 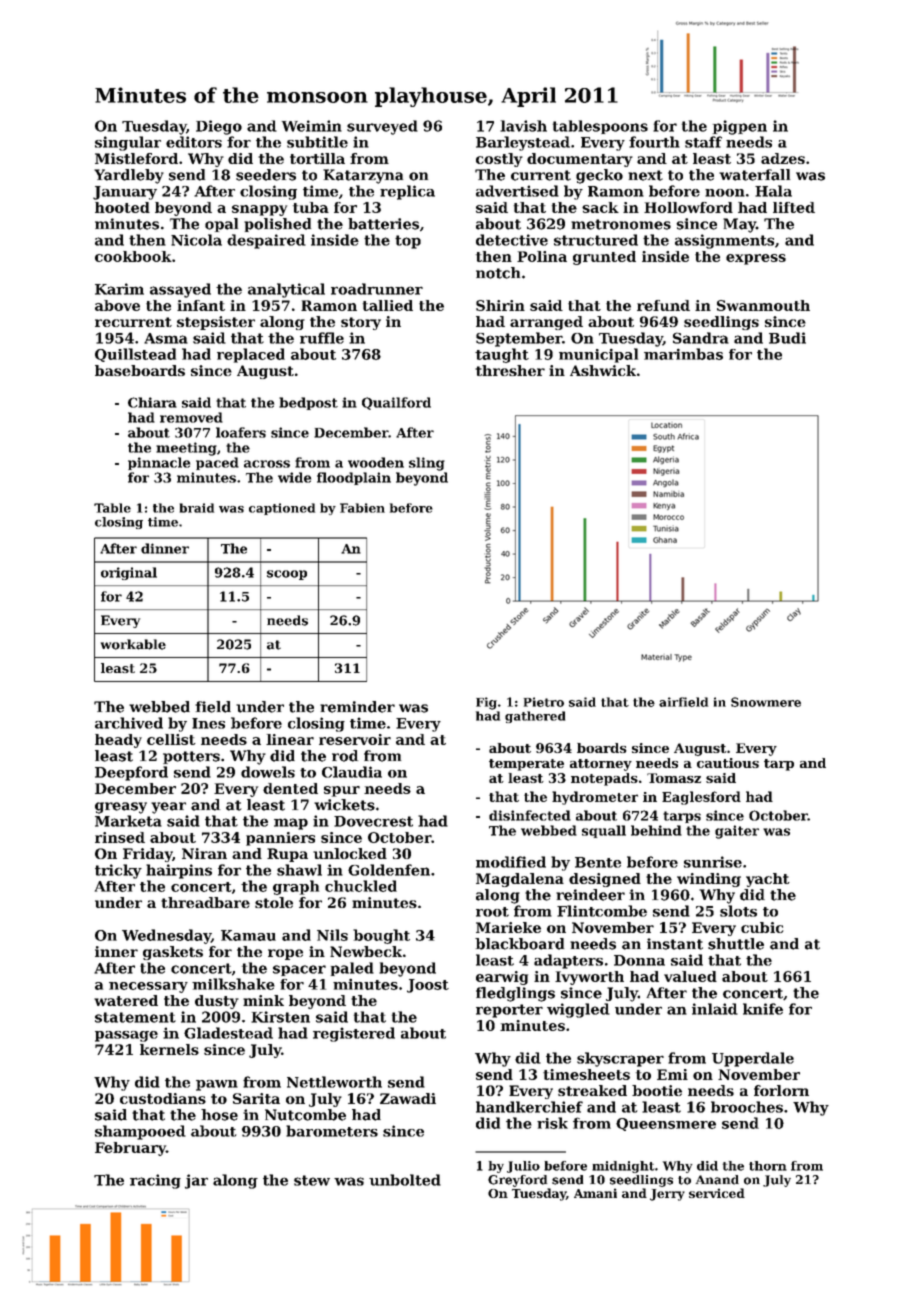 What do you see at coordinates (595, 1193) in the image?
I see `Amani` at bounding box center [595, 1193].
